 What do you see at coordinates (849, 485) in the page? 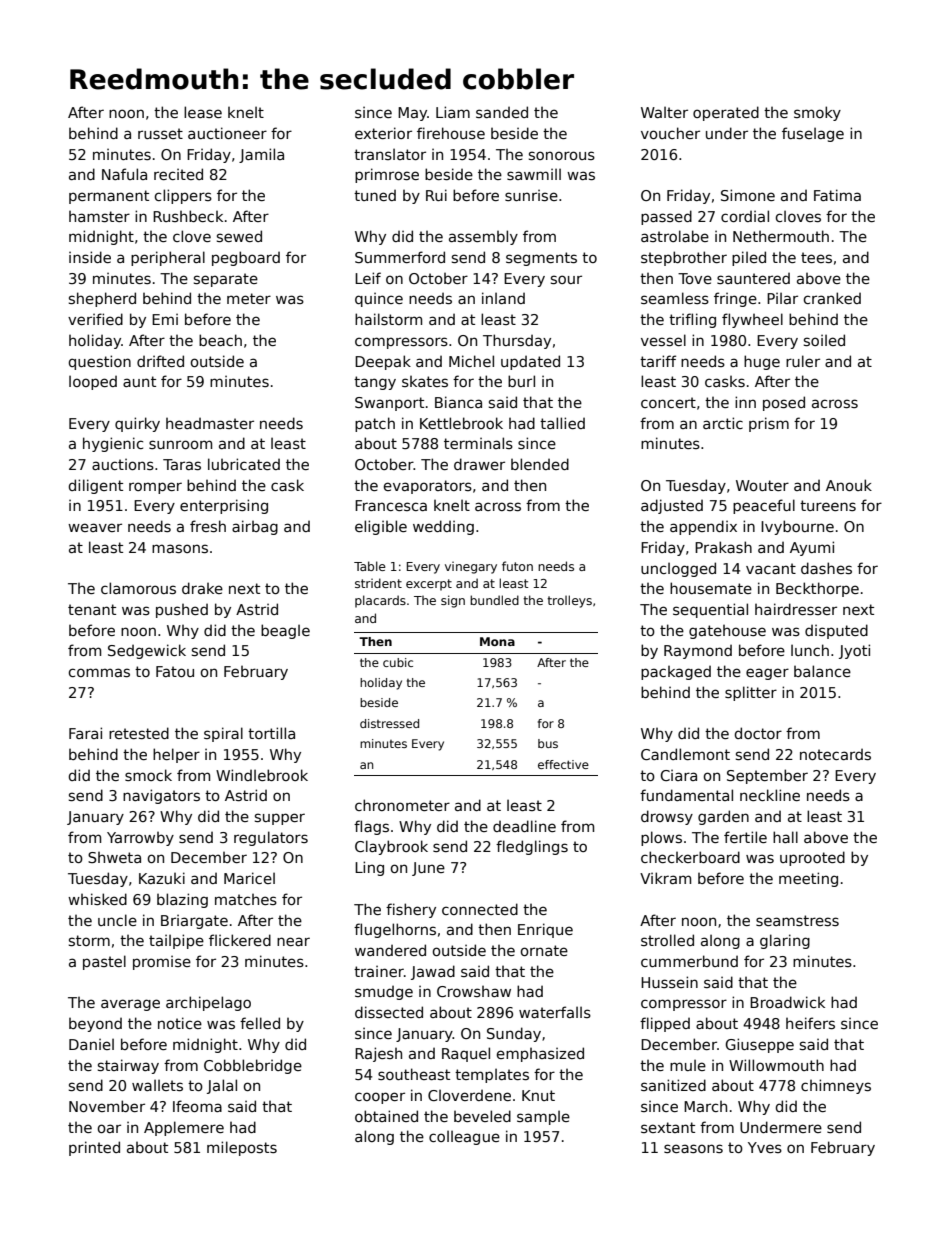
I see `Anouk` at bounding box center [849, 485].
